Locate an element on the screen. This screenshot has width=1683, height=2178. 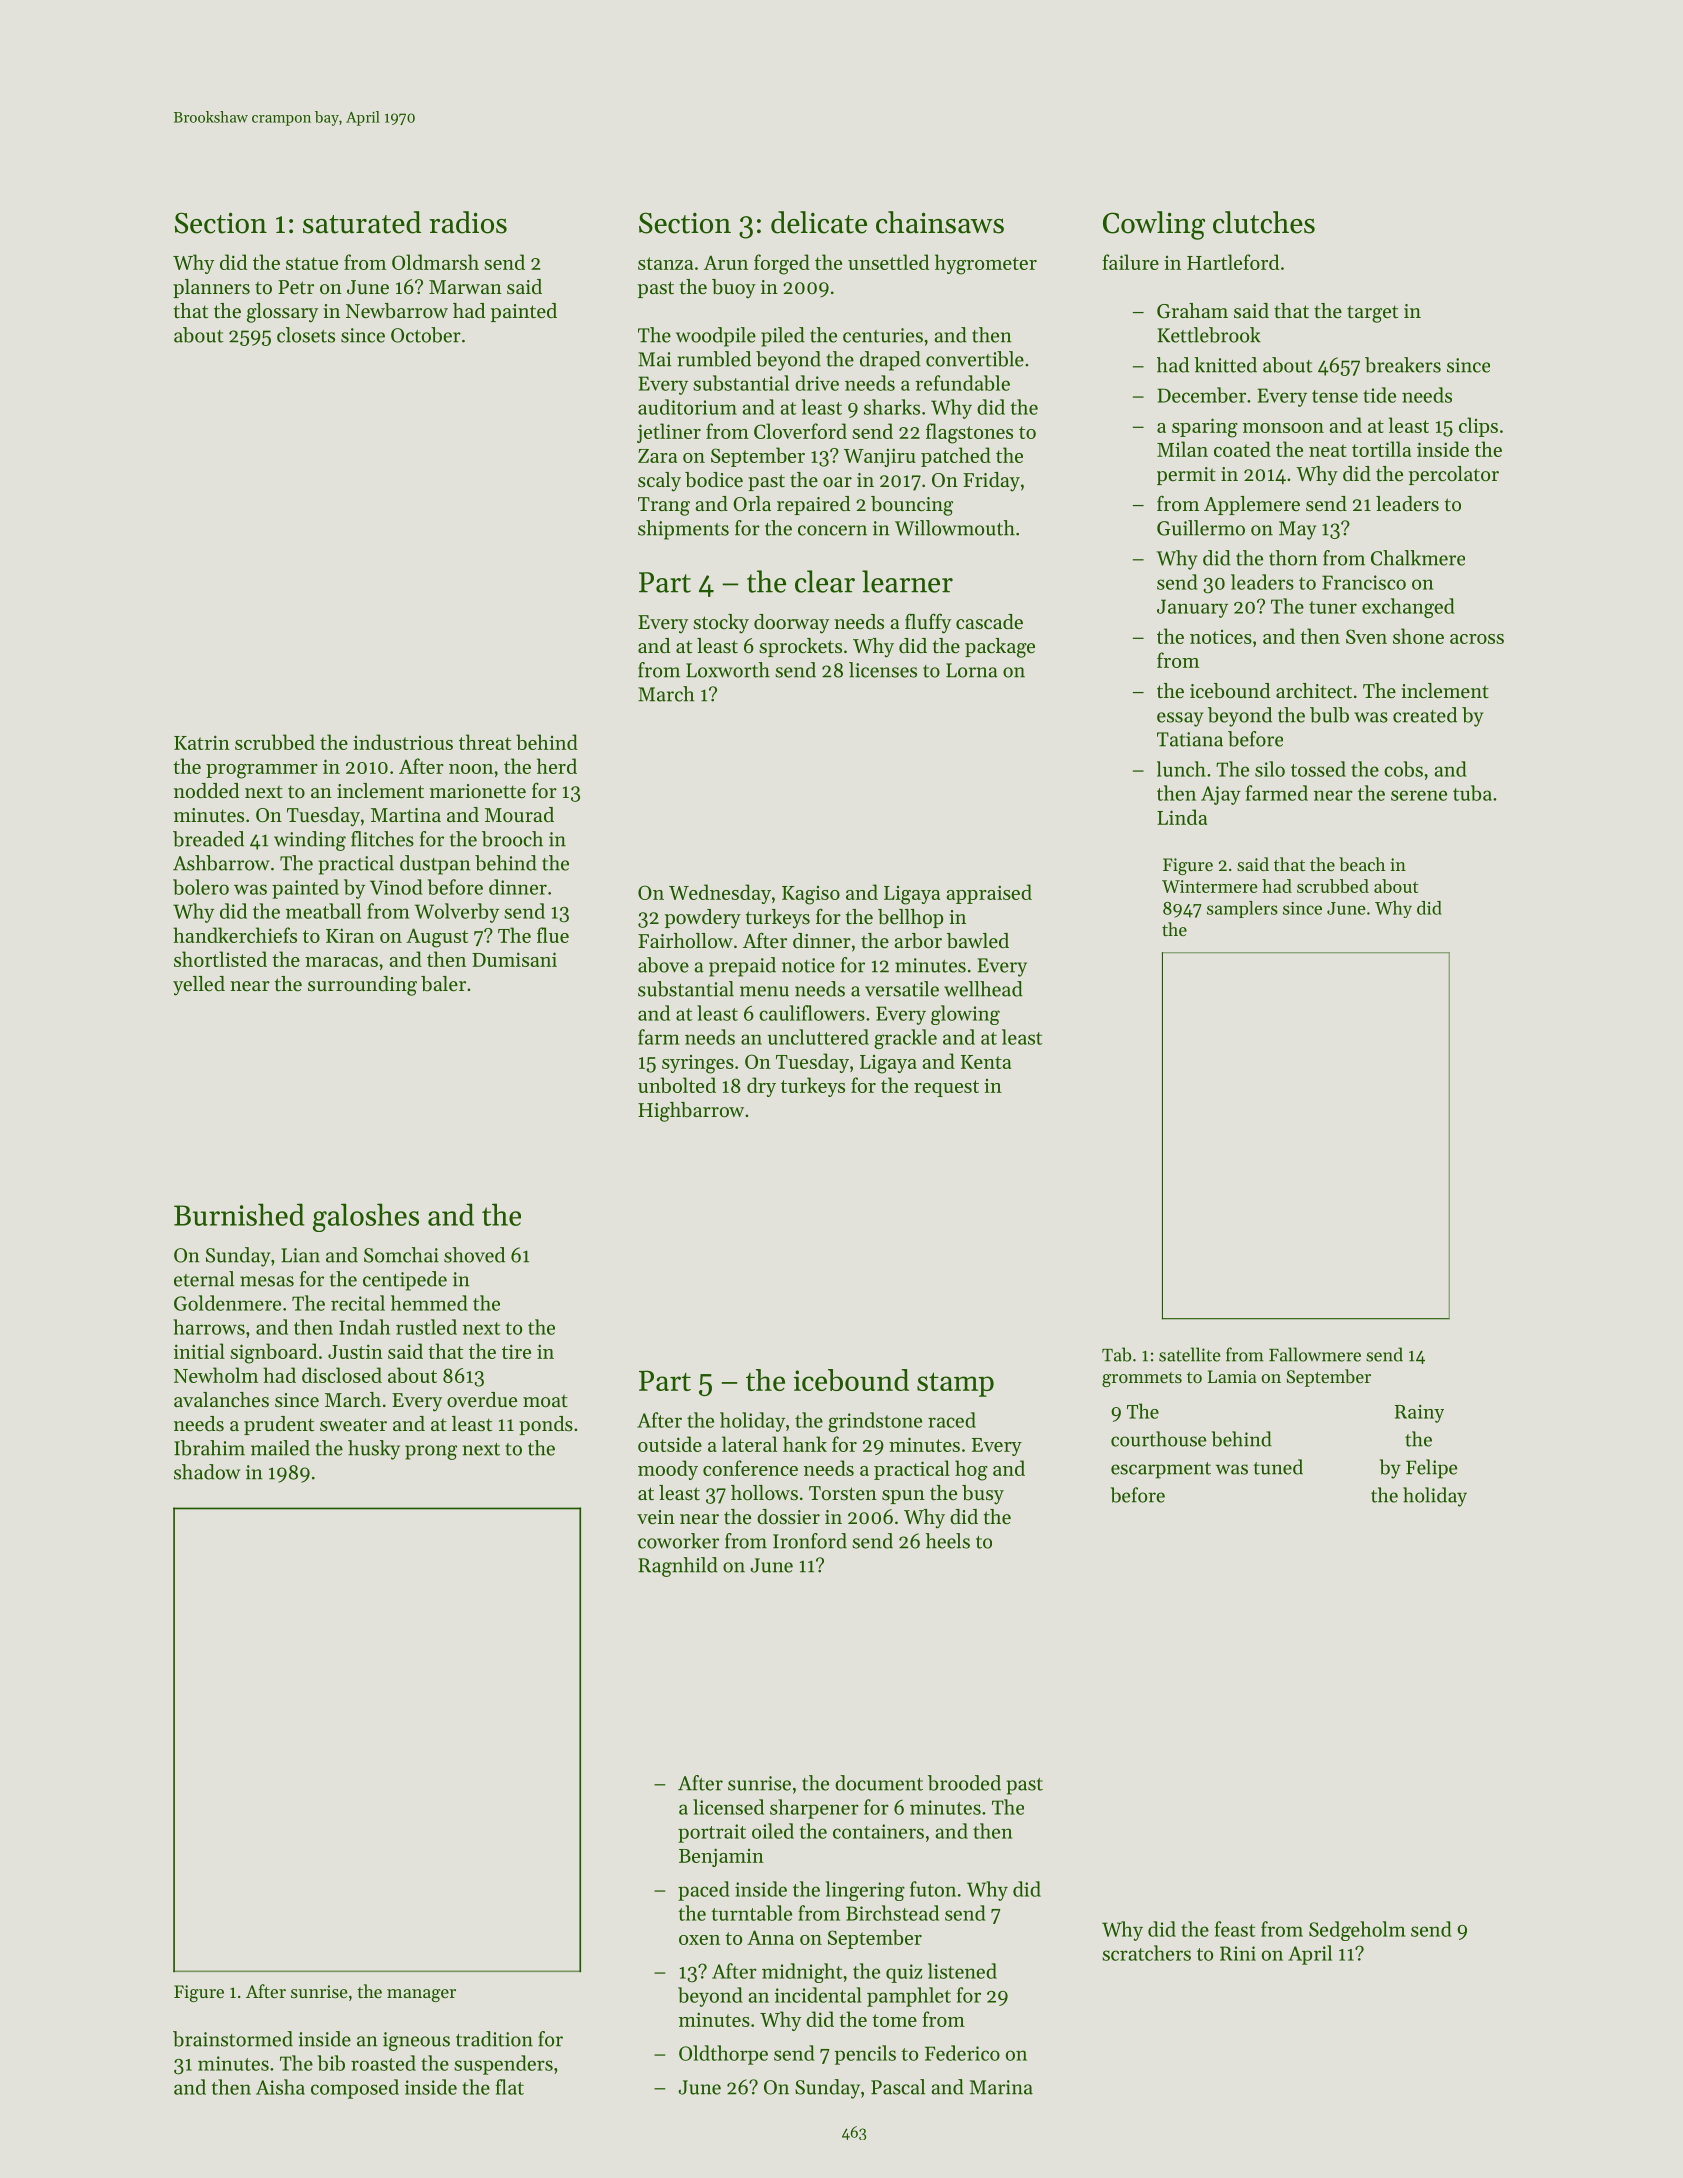
shoved is located at coordinates (474, 1255).
